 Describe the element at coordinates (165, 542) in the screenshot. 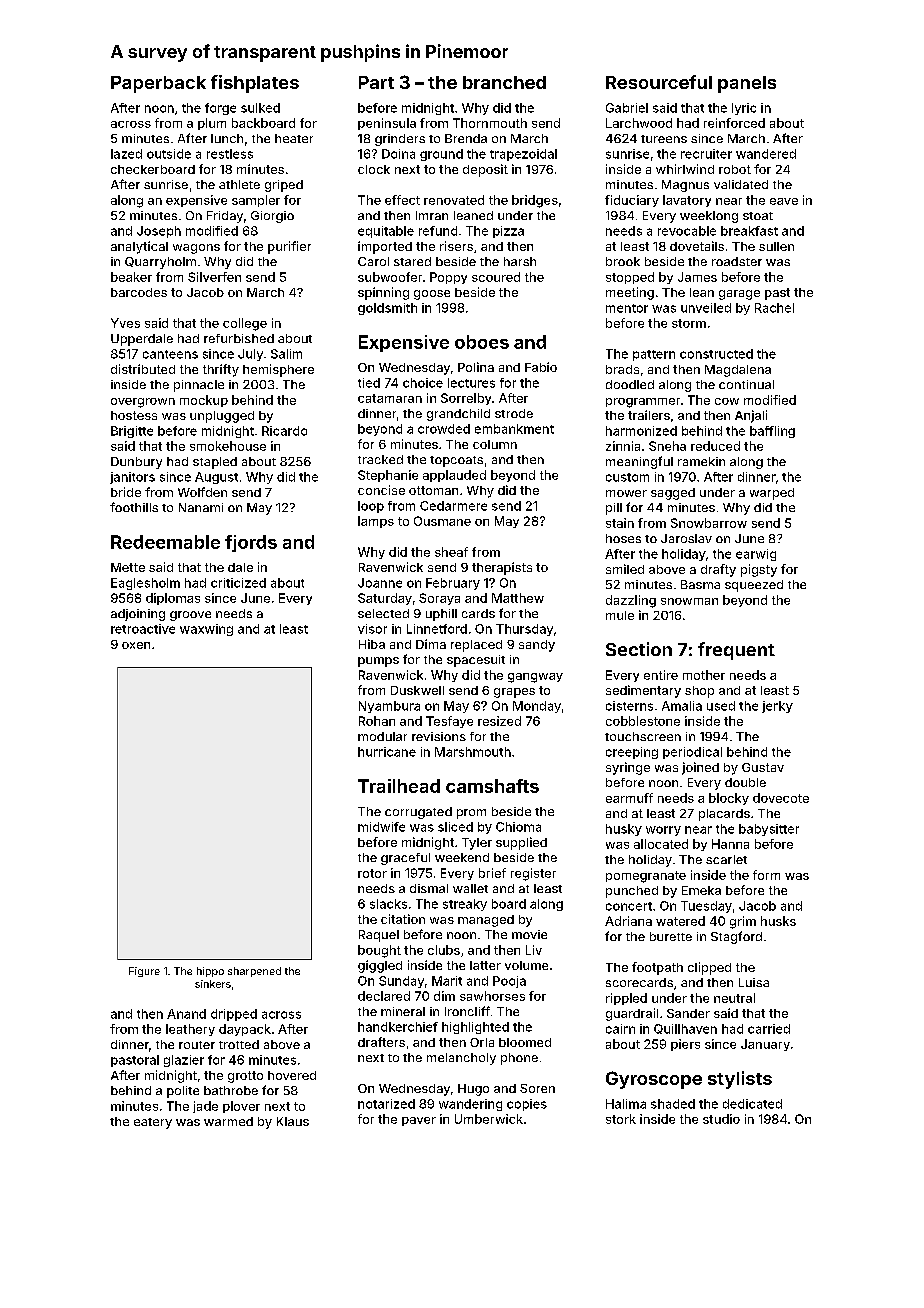

I see `Redeemable` at that location.
